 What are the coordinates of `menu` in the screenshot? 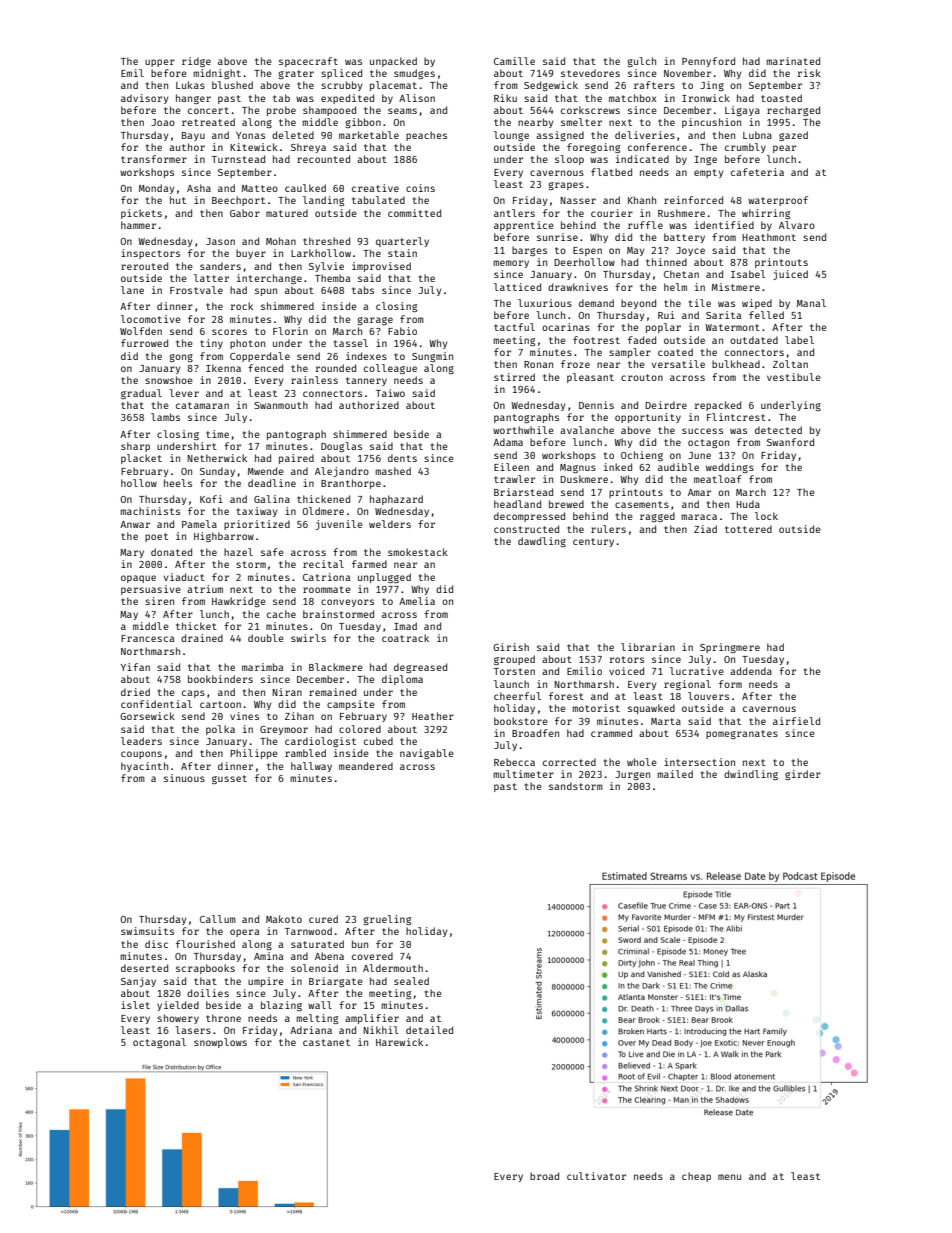 It's located at (729, 1177).
